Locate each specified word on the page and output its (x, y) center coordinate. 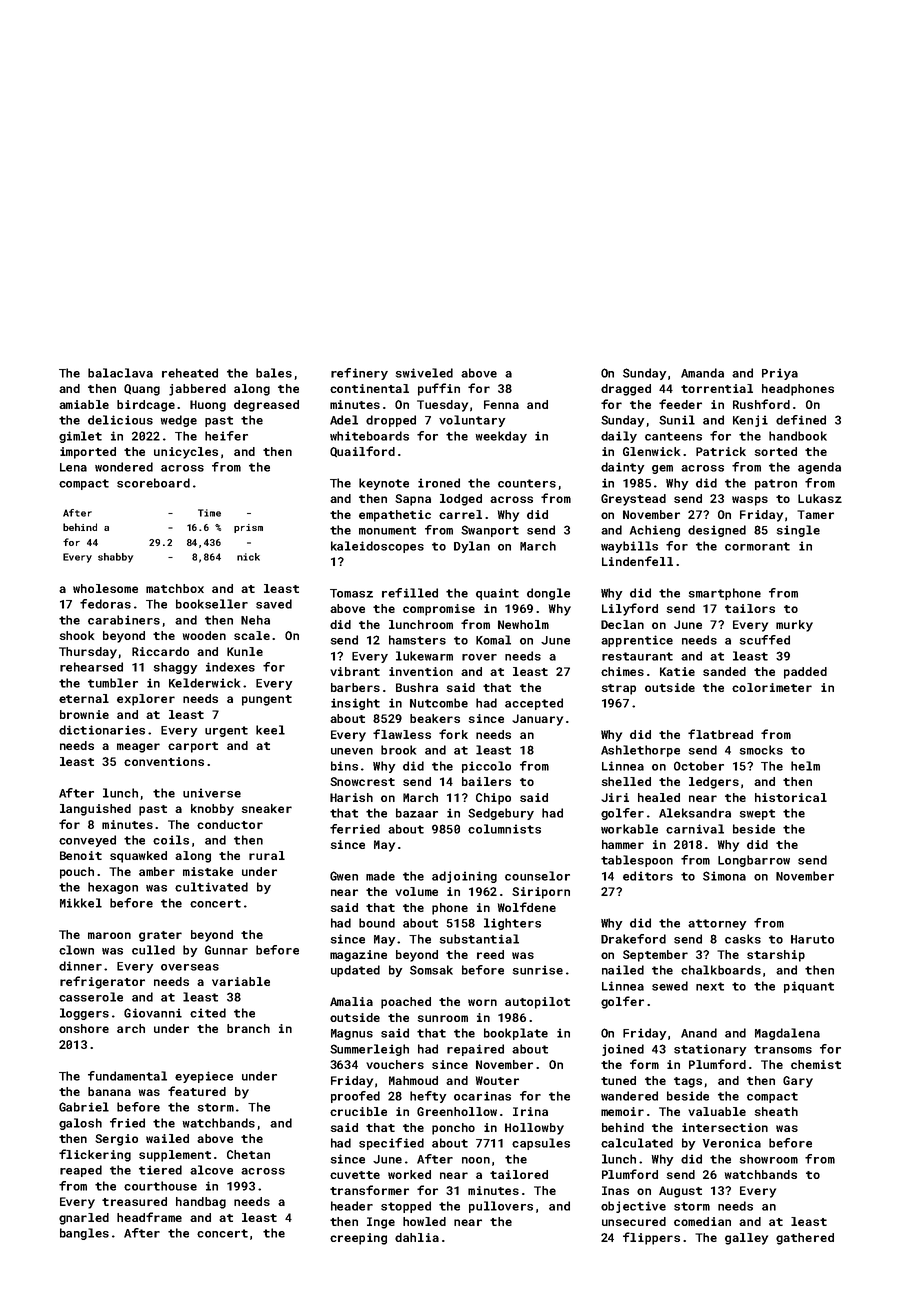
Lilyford (630, 609)
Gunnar (226, 950)
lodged (461, 500)
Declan (622, 624)
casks (743, 939)
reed (490, 954)
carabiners (124, 620)
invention (421, 671)
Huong (208, 406)
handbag (201, 1203)
